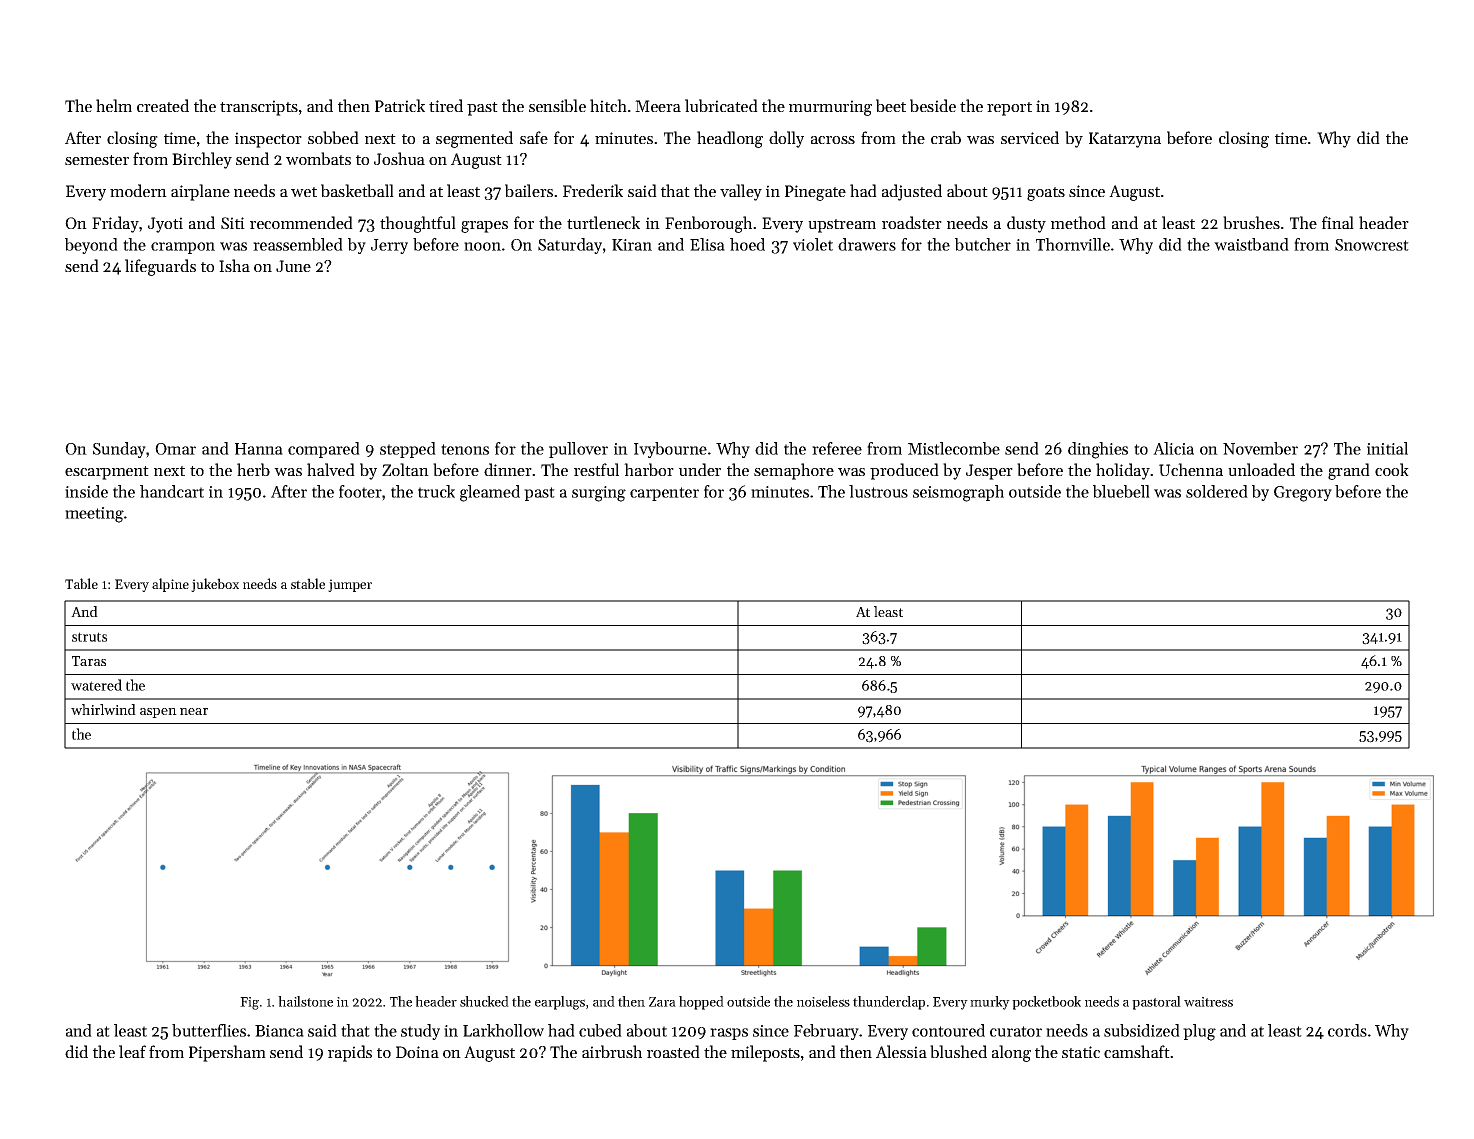 Image resolution: width=1474 pixels, height=1139 pixels. What do you see at coordinates (867, 244) in the image?
I see `drawers` at bounding box center [867, 244].
